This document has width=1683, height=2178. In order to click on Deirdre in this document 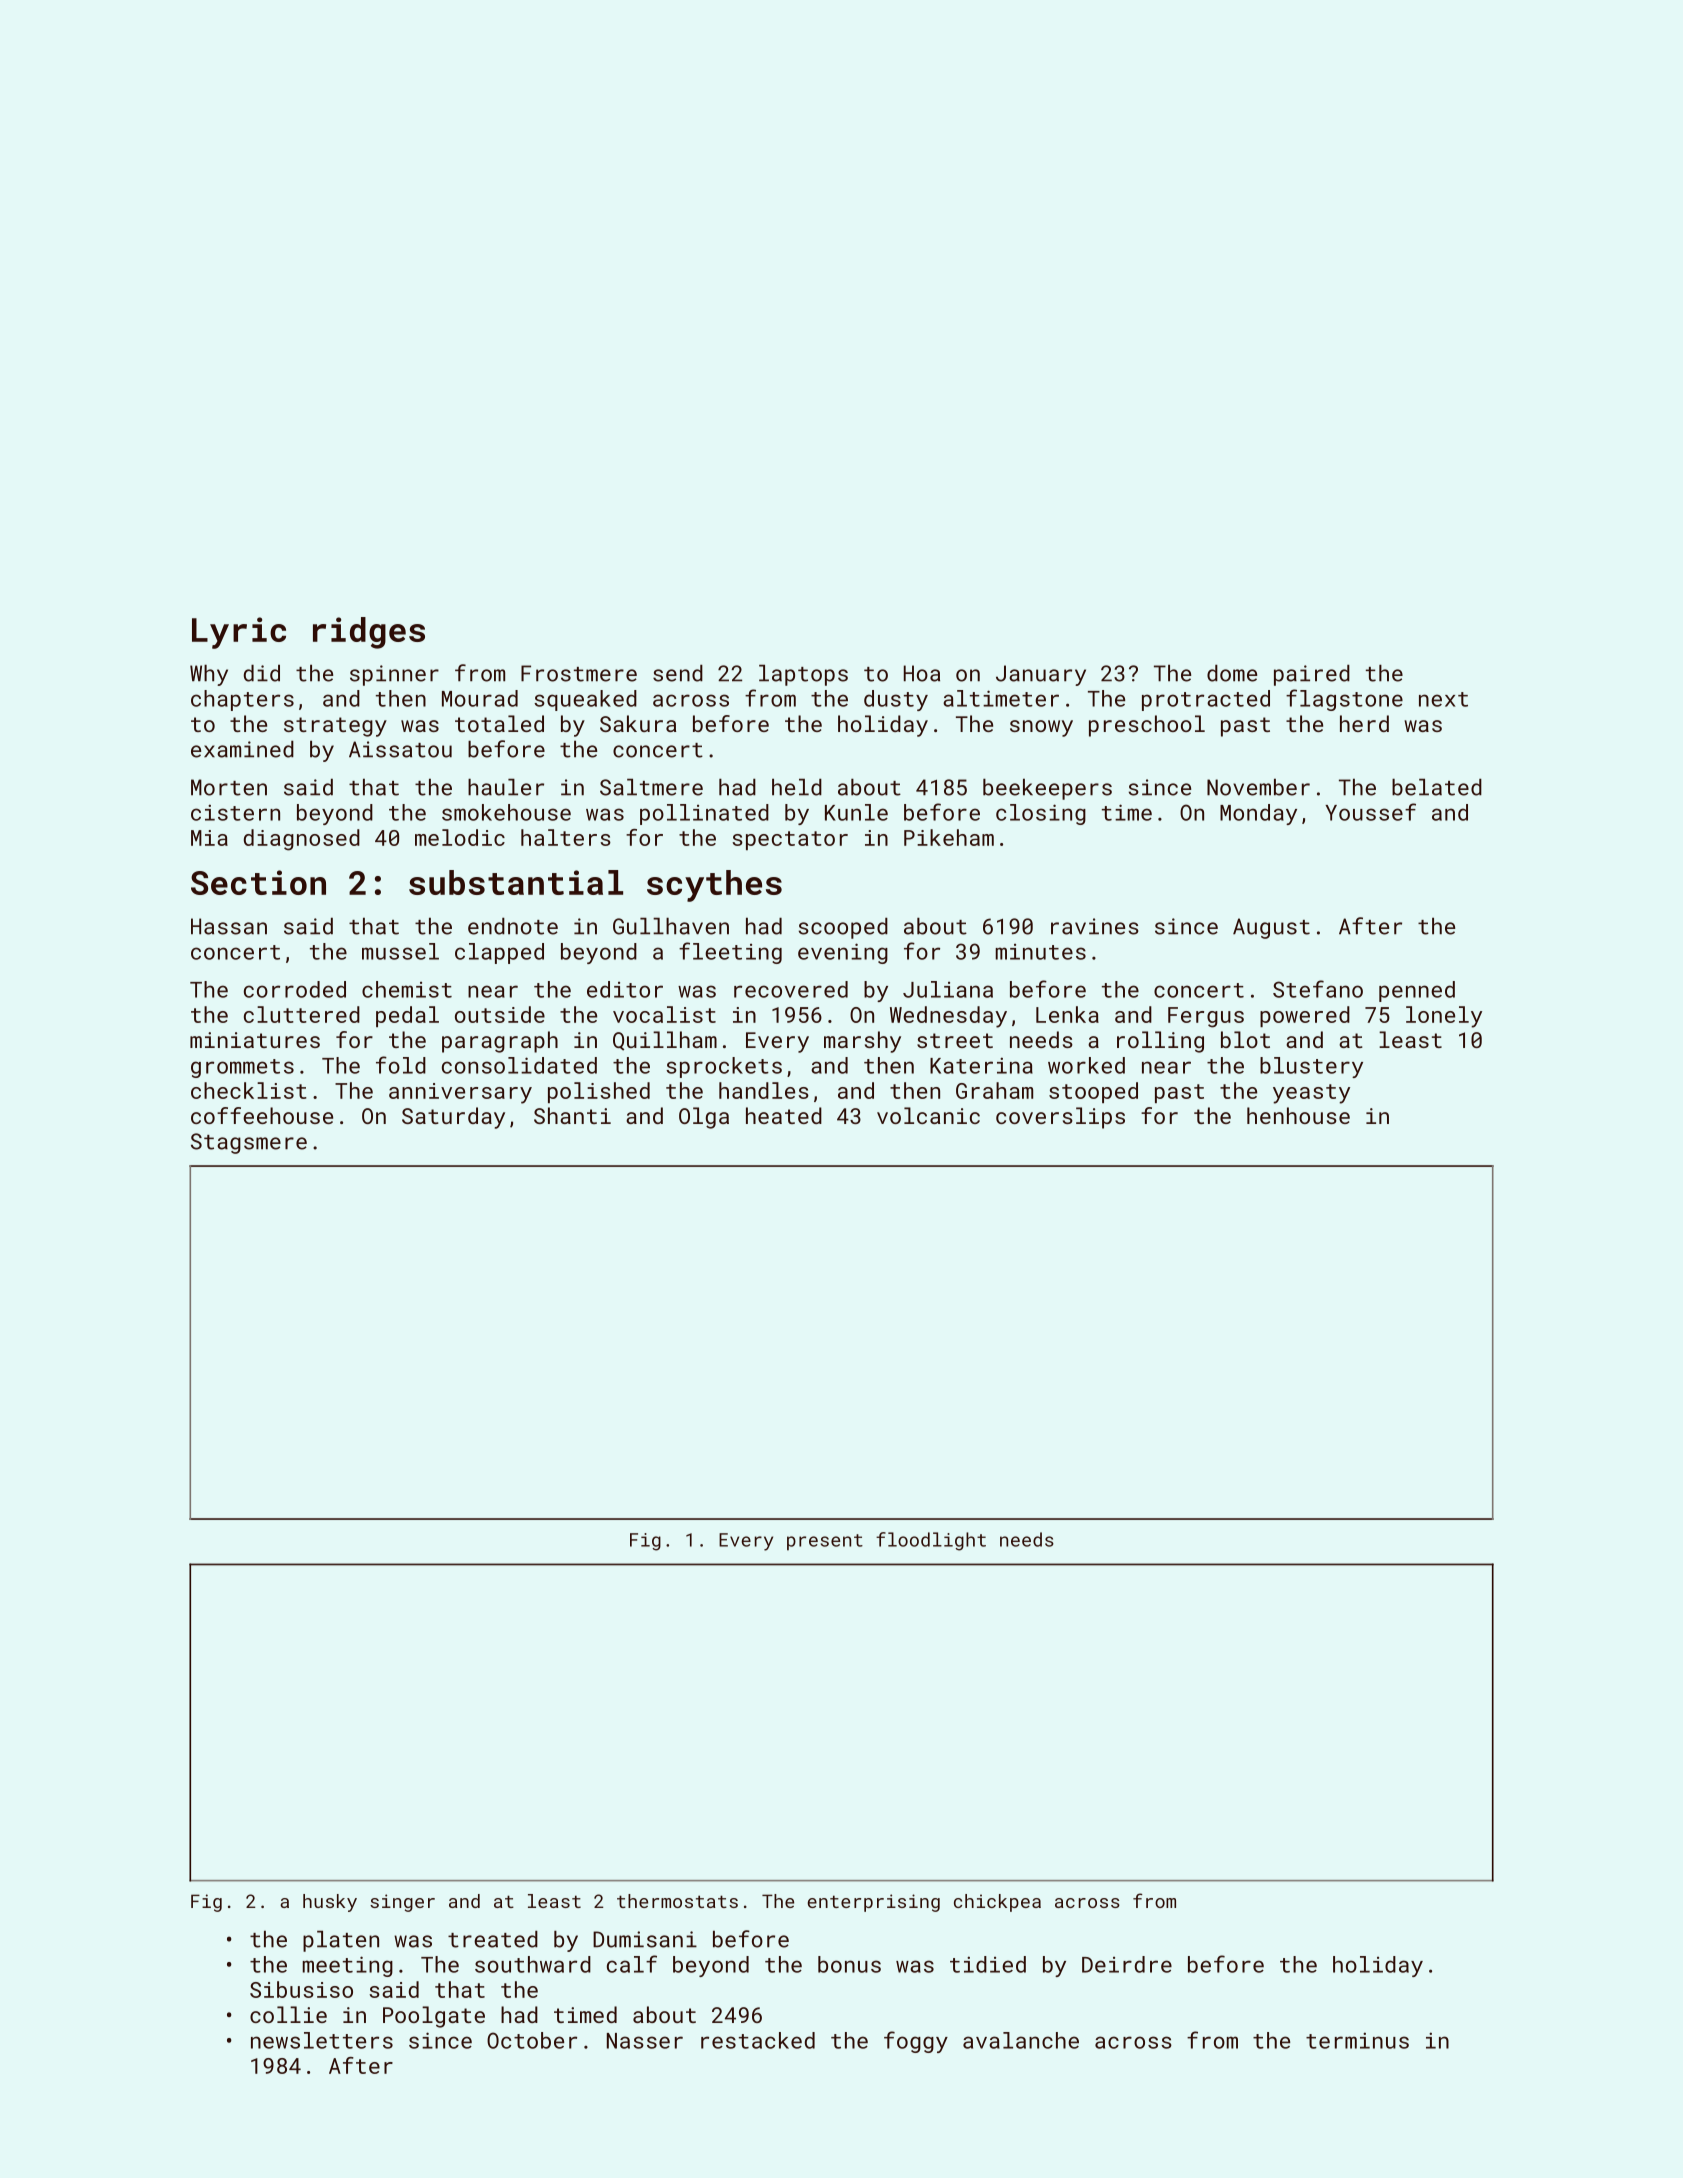, I will do `click(1127, 1964)`.
